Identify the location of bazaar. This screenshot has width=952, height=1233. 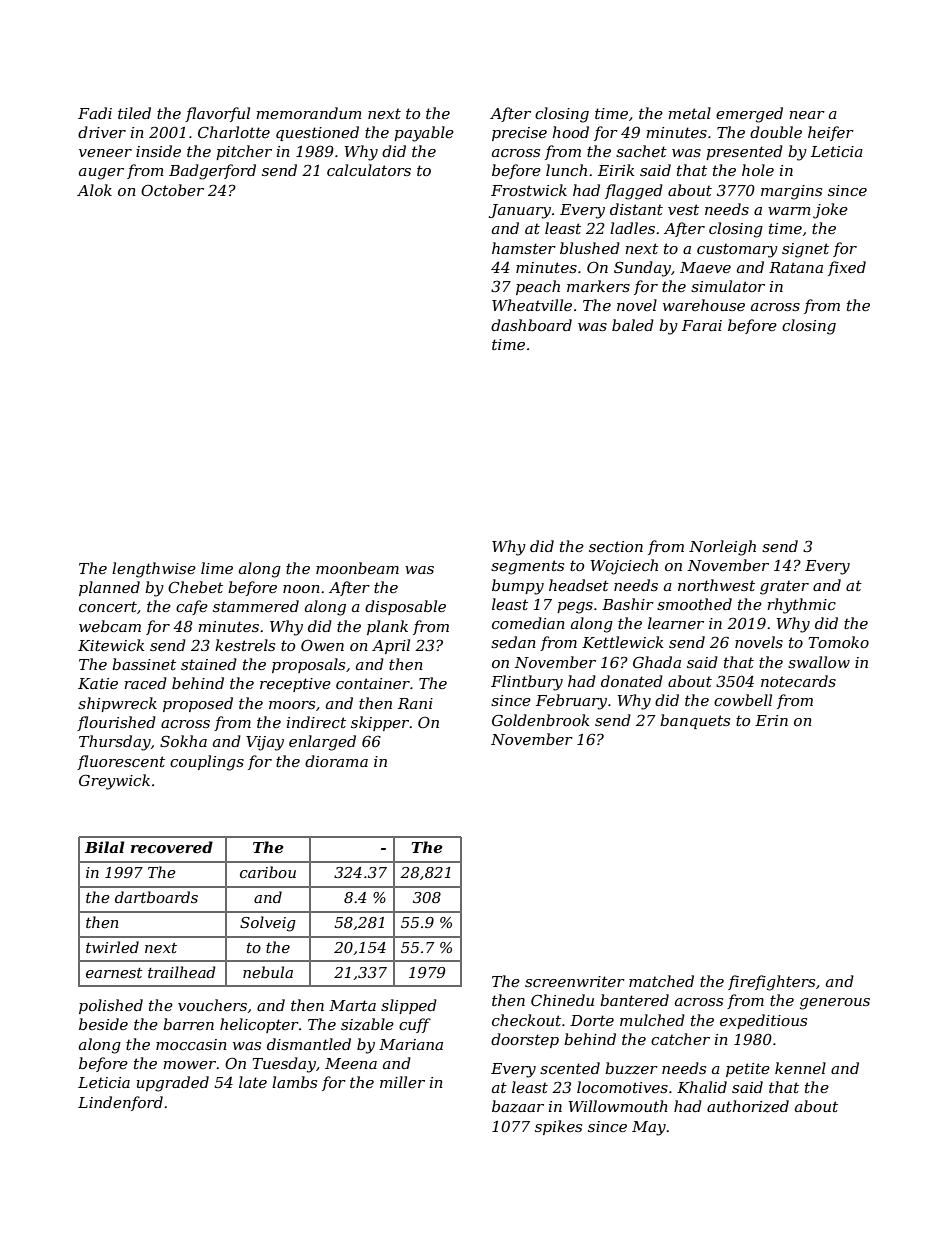
(518, 1106).
